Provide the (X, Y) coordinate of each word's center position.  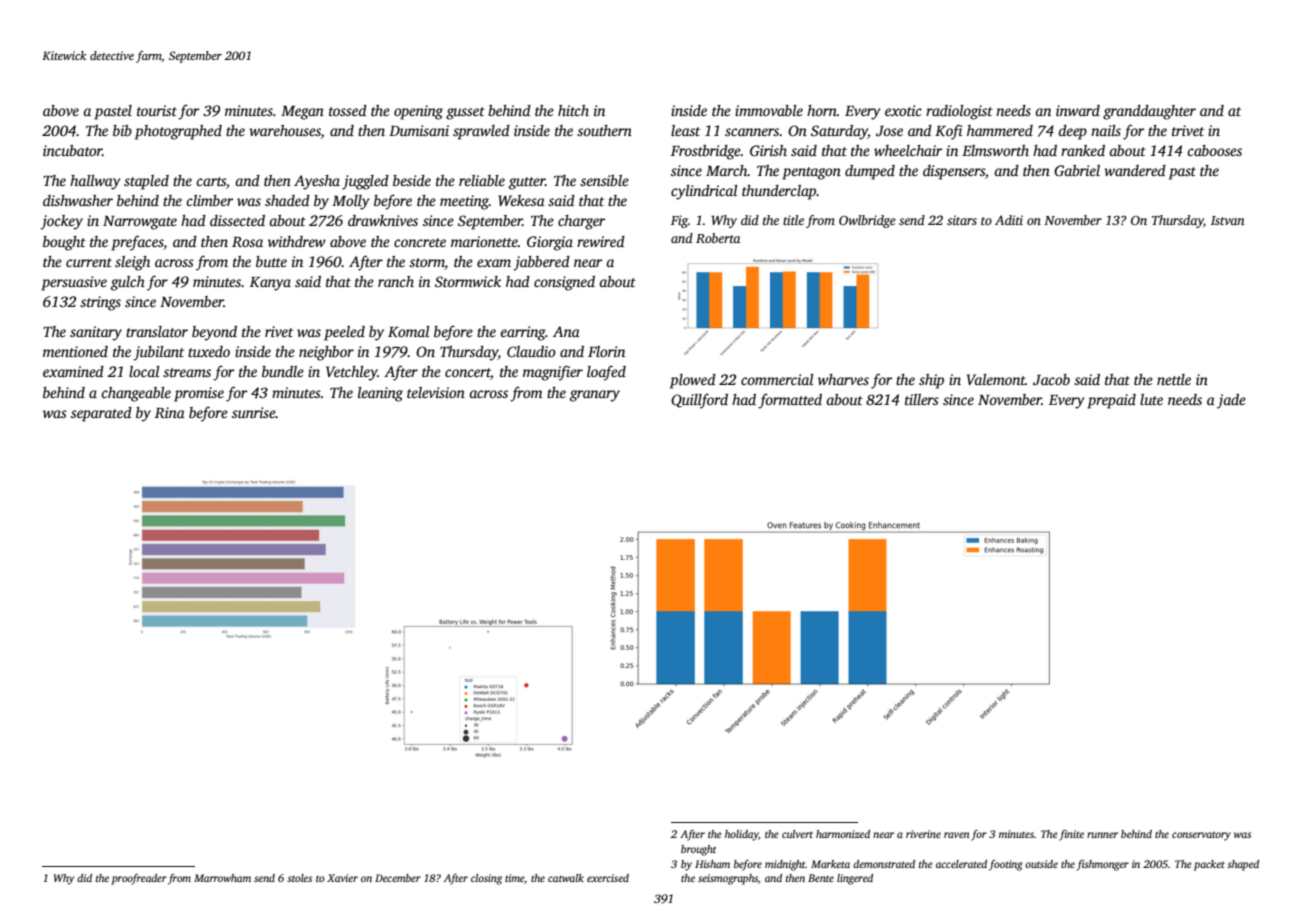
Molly (351, 202)
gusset (465, 113)
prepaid (1111, 401)
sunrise (254, 412)
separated (101, 414)
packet (1209, 865)
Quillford (699, 401)
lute (1151, 399)
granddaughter (1149, 112)
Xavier (342, 878)
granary (595, 396)
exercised (608, 878)
